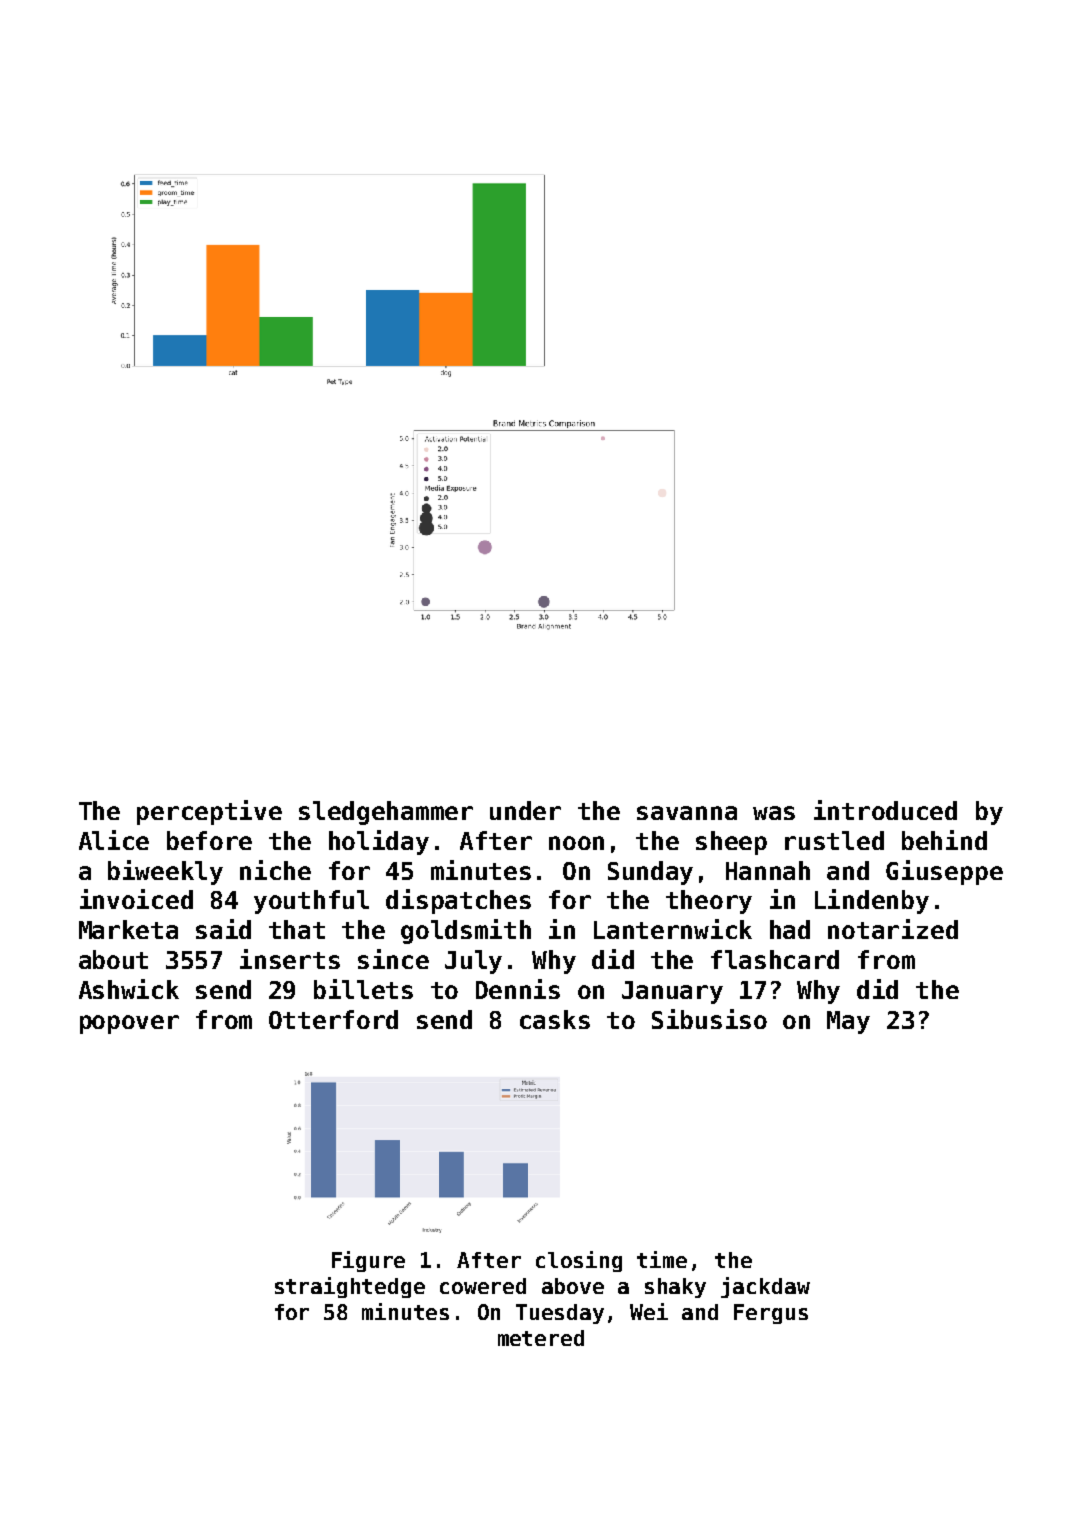 This screenshot has width=1083, height=1538. What do you see at coordinates (944, 840) in the screenshot?
I see `behind` at bounding box center [944, 840].
